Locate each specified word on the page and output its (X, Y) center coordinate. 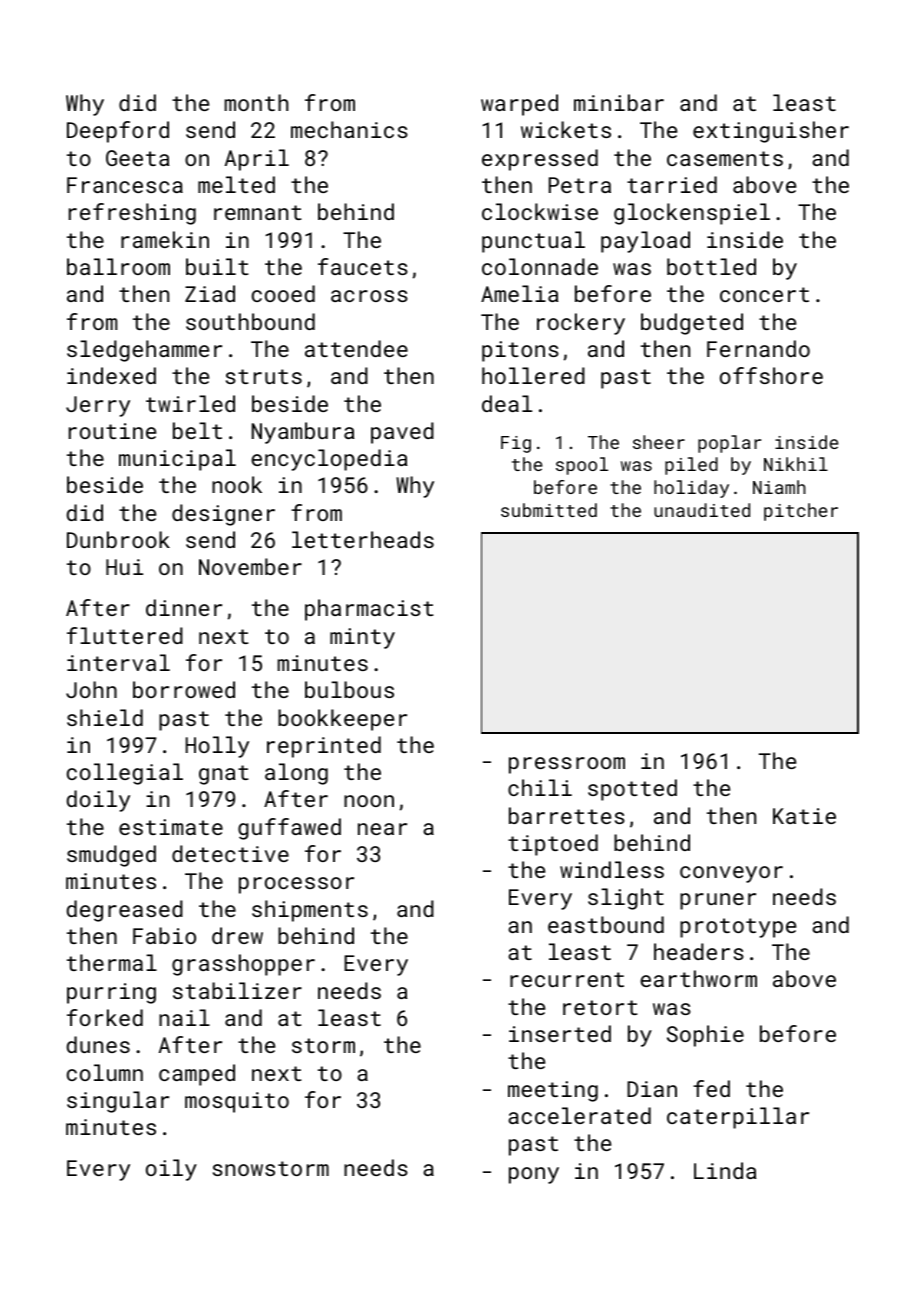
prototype (738, 928)
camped (197, 1075)
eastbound (606, 924)
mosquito (237, 1102)
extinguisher (771, 132)
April (257, 160)
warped (519, 105)
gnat (224, 775)
